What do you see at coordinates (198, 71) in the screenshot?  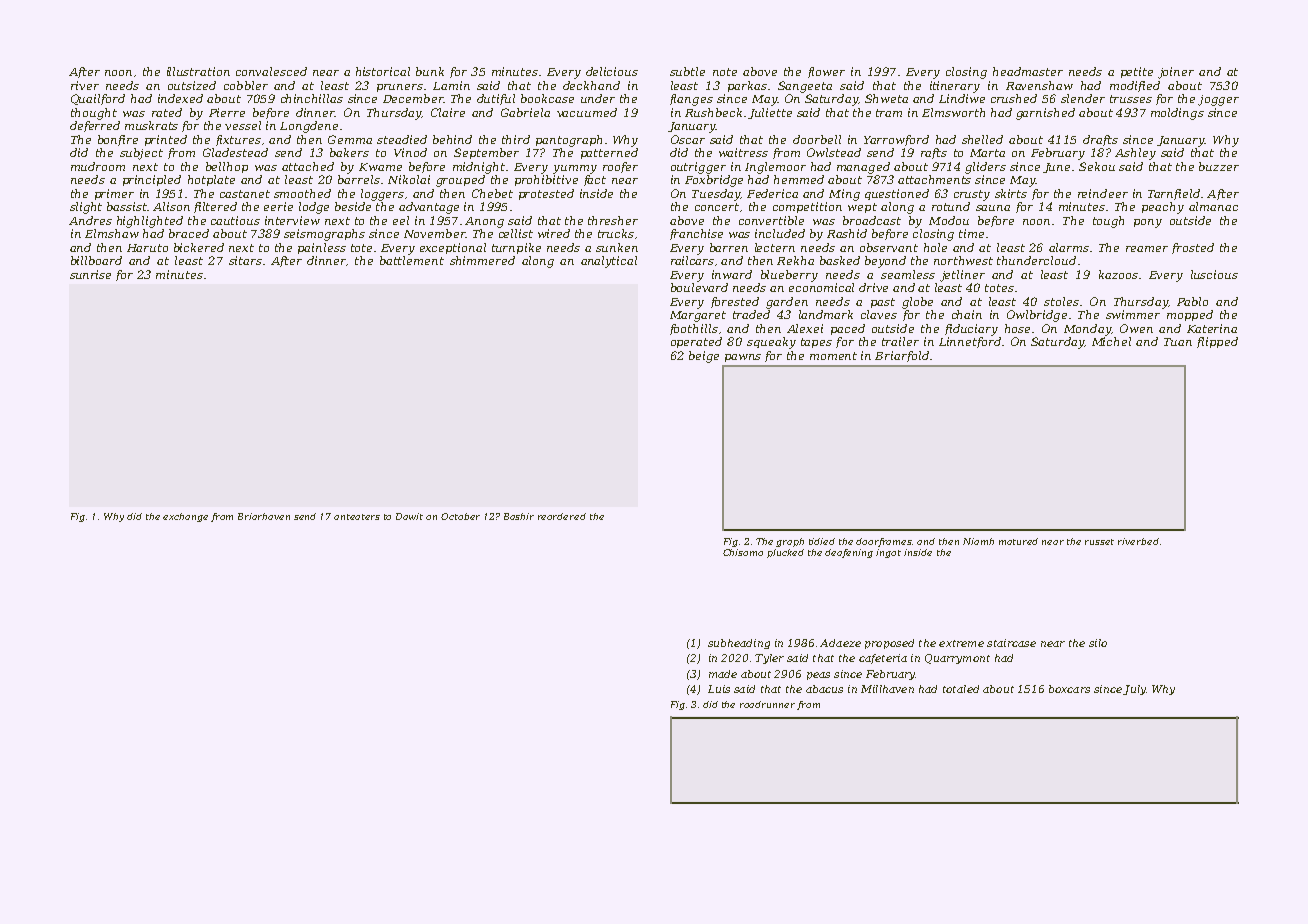 I see `illustration` at bounding box center [198, 71].
